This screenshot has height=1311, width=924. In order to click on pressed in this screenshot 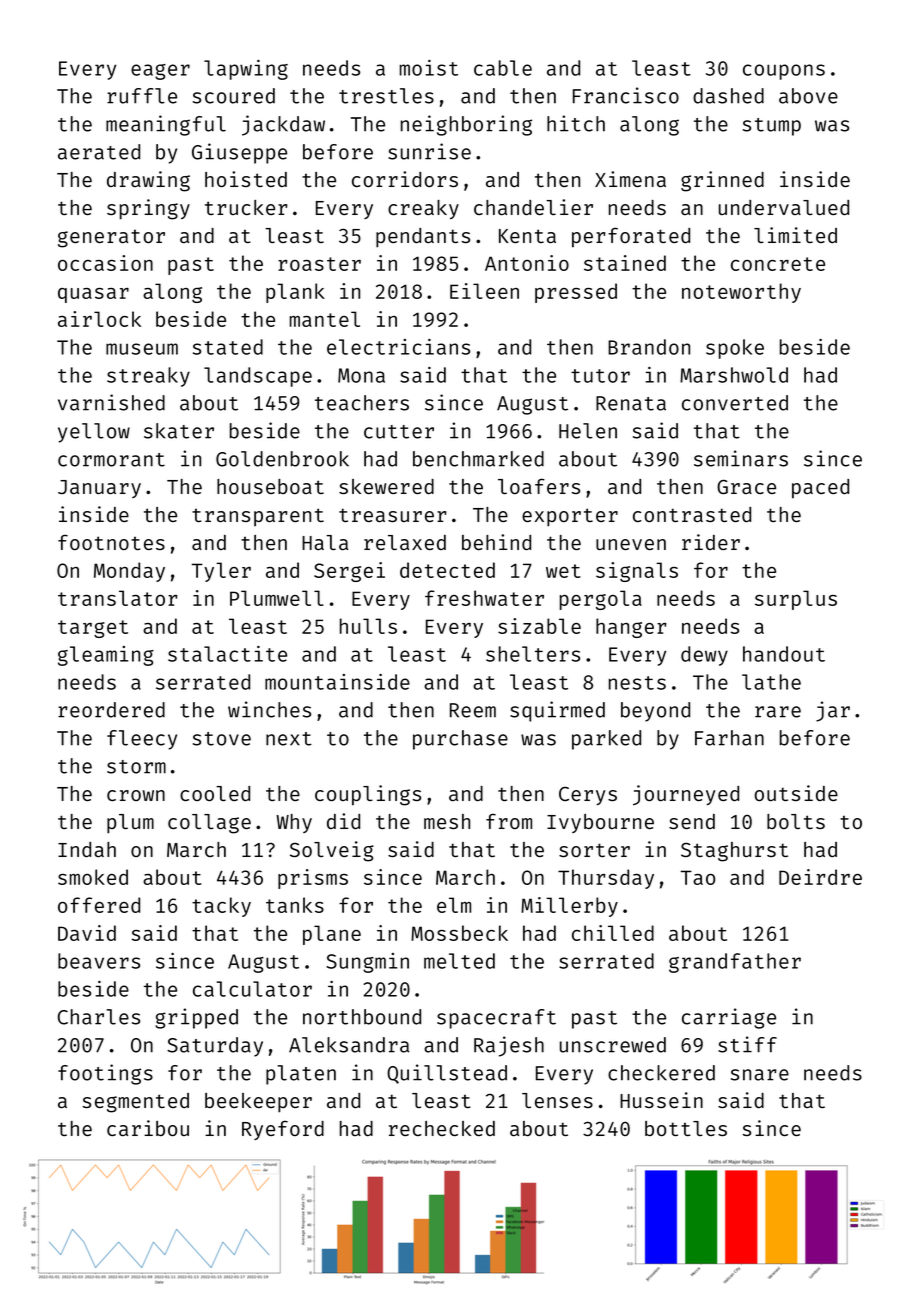, I will do `click(576, 293)`.
